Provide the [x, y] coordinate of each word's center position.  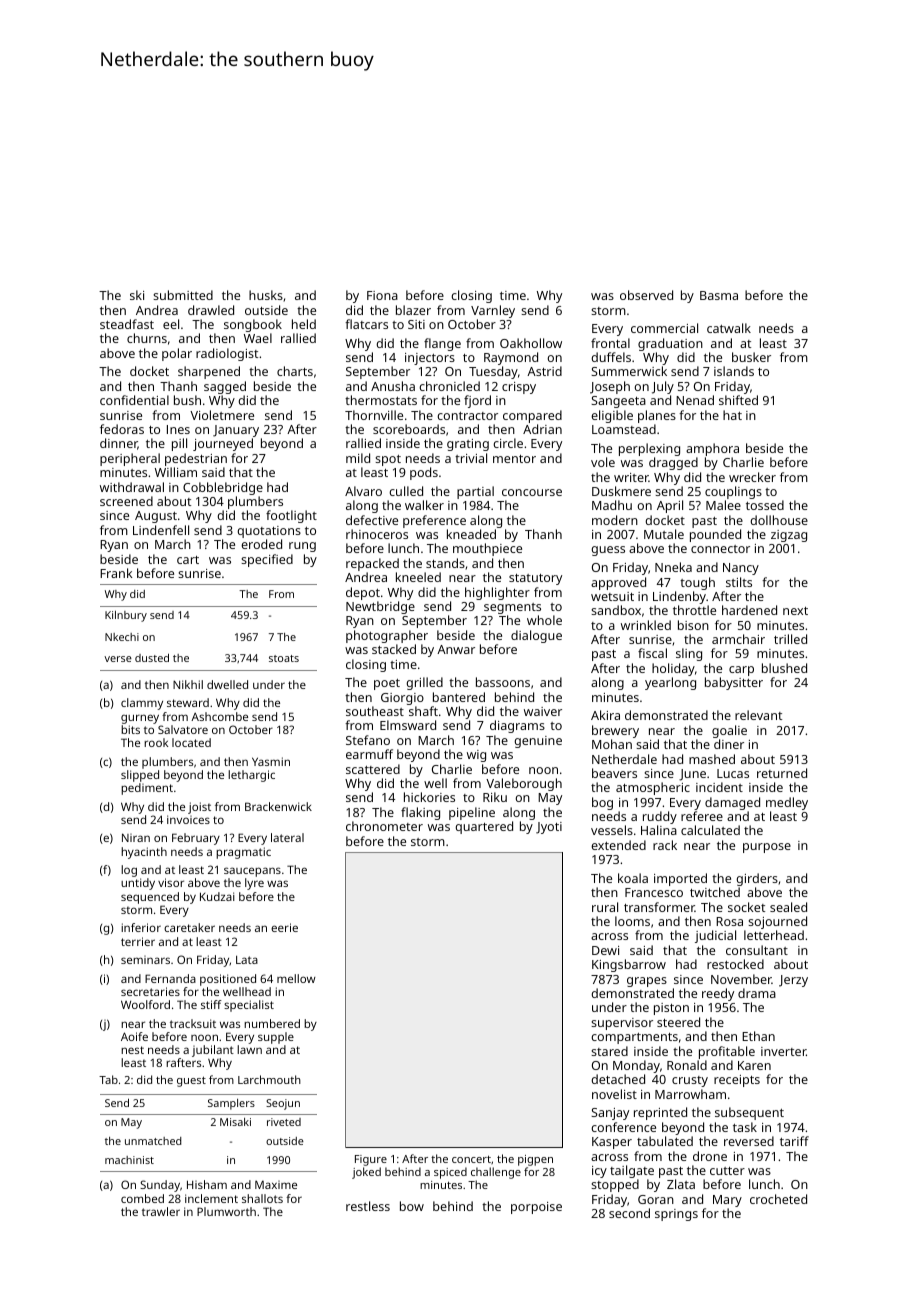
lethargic [251, 776]
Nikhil [188, 684]
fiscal [652, 653]
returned [782, 773]
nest [132, 1050]
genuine [538, 742]
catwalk [729, 328]
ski [137, 295]
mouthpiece [487, 549]
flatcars [366, 324]
